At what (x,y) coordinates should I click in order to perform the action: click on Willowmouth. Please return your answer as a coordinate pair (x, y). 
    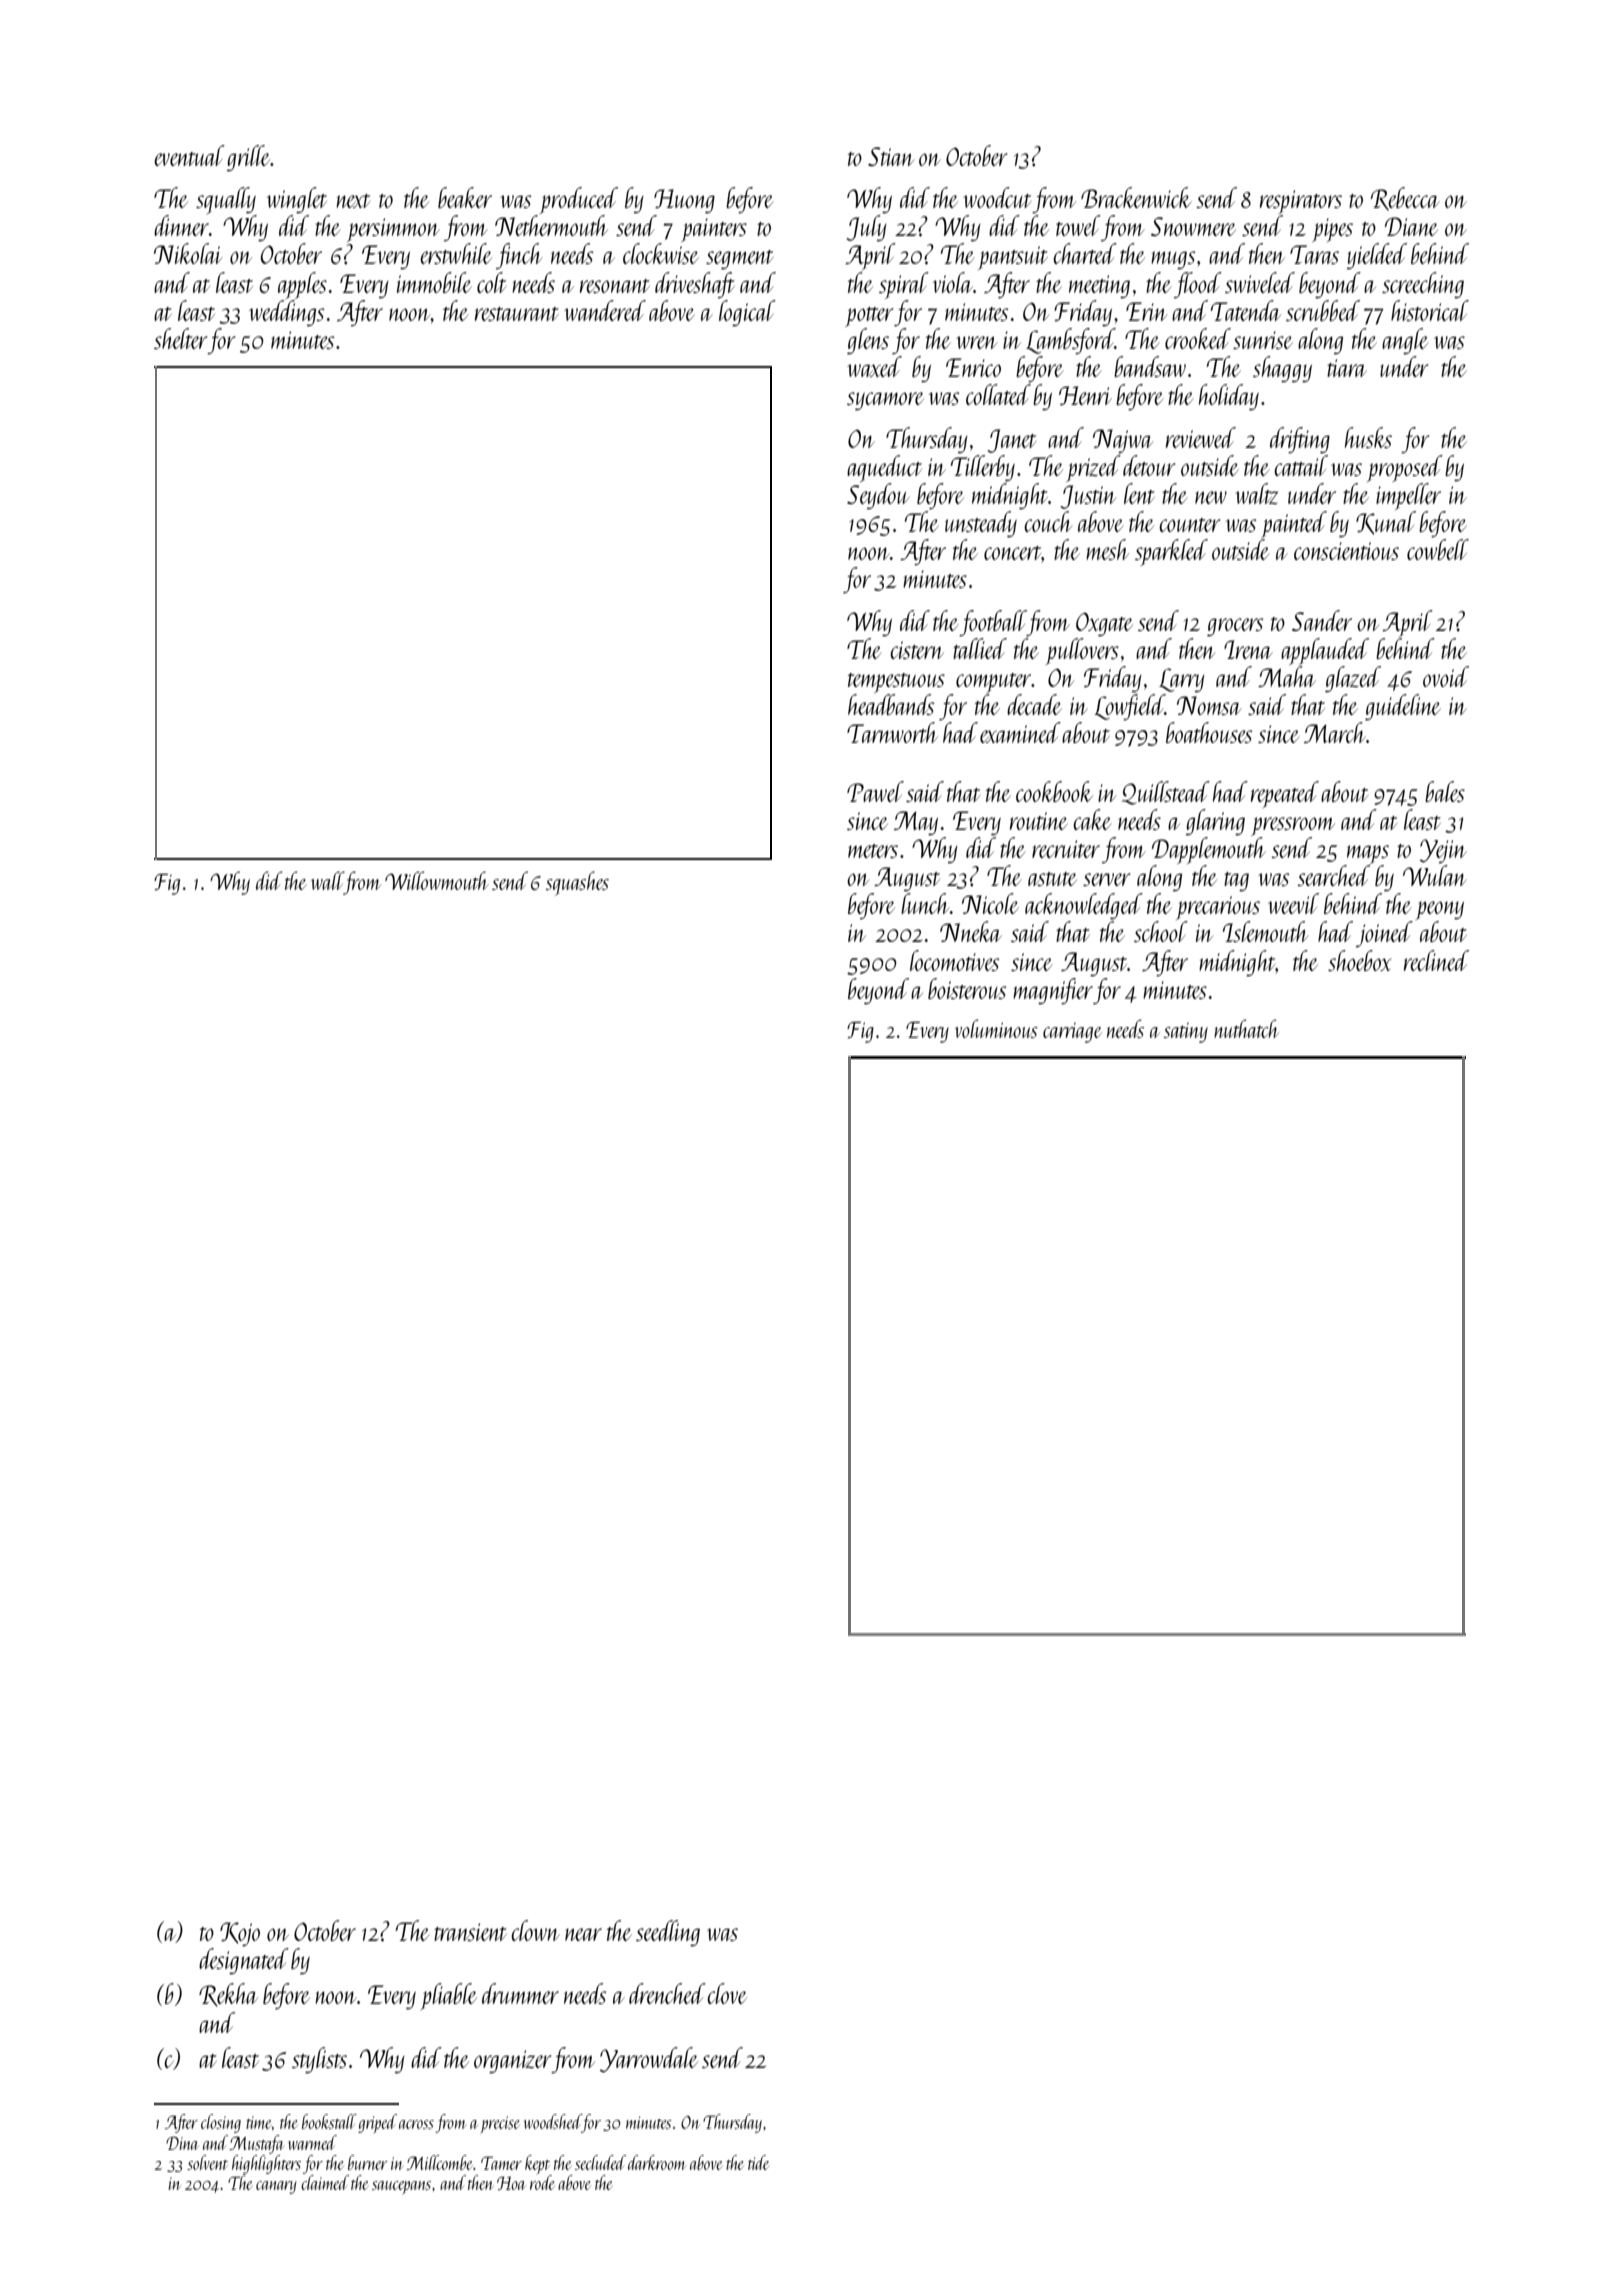
    Looking at the image, I should click on (437, 880).
